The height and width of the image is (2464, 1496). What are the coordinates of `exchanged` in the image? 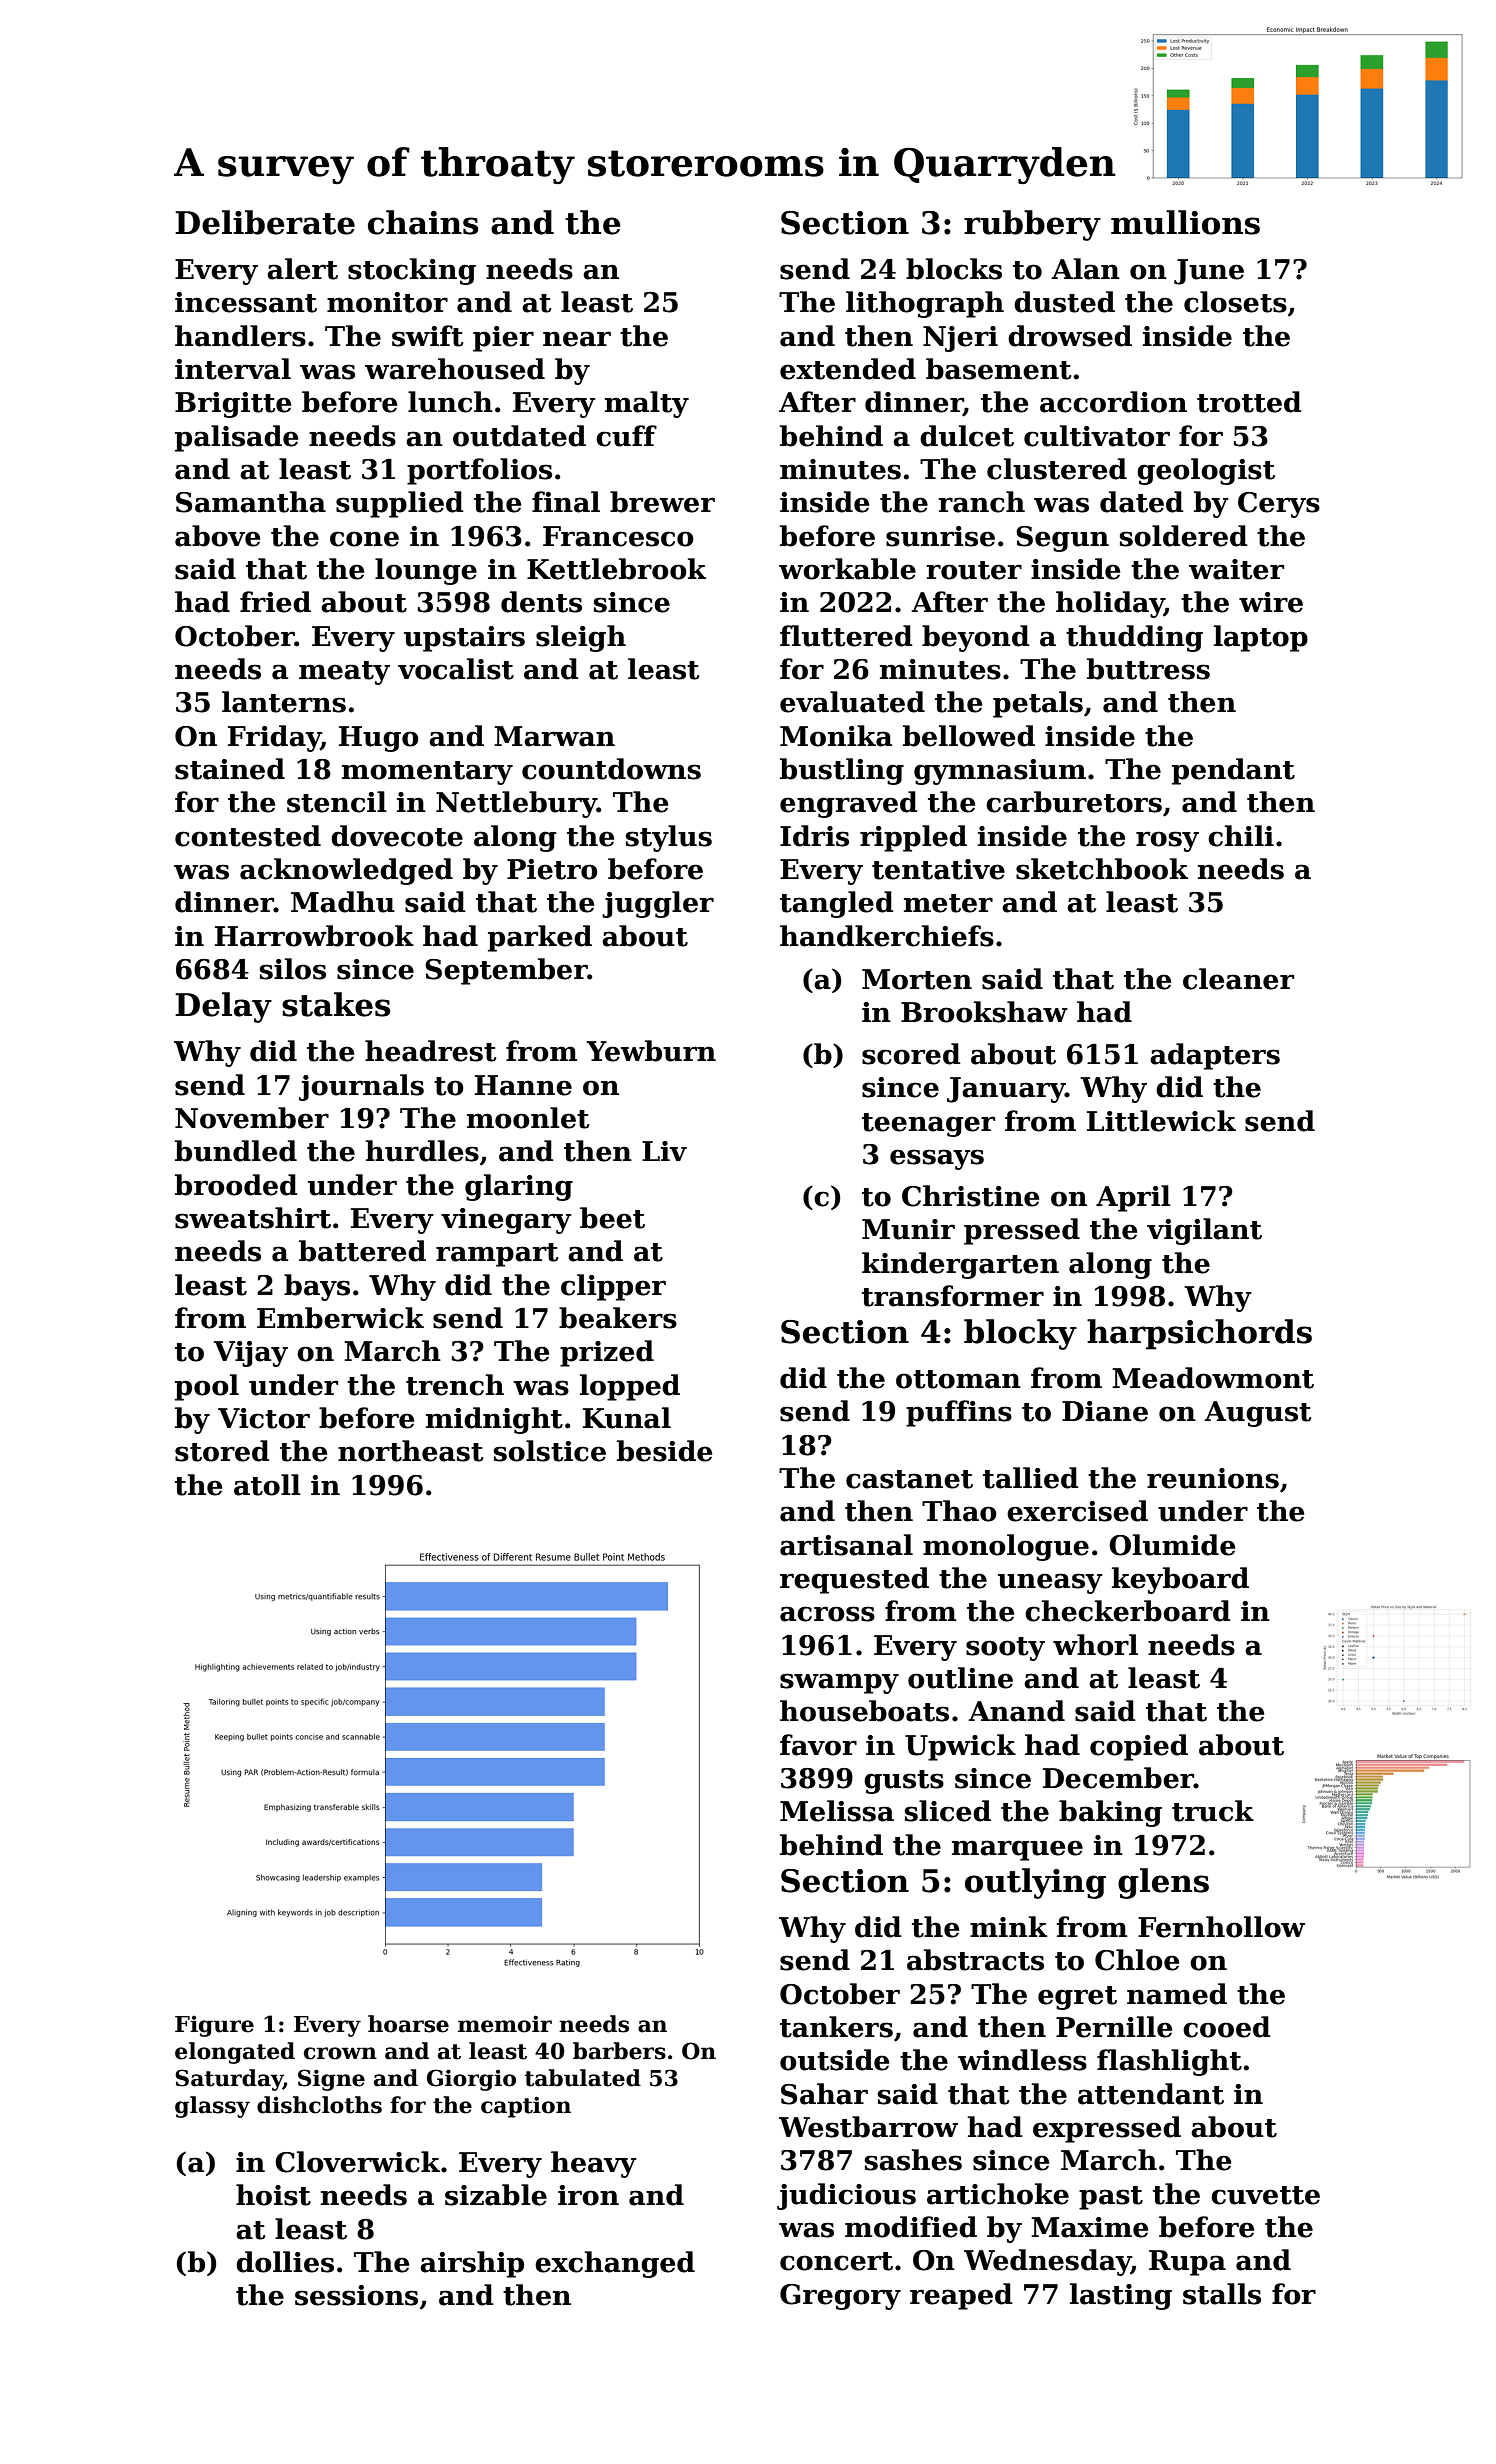 It's located at (615, 2264).
